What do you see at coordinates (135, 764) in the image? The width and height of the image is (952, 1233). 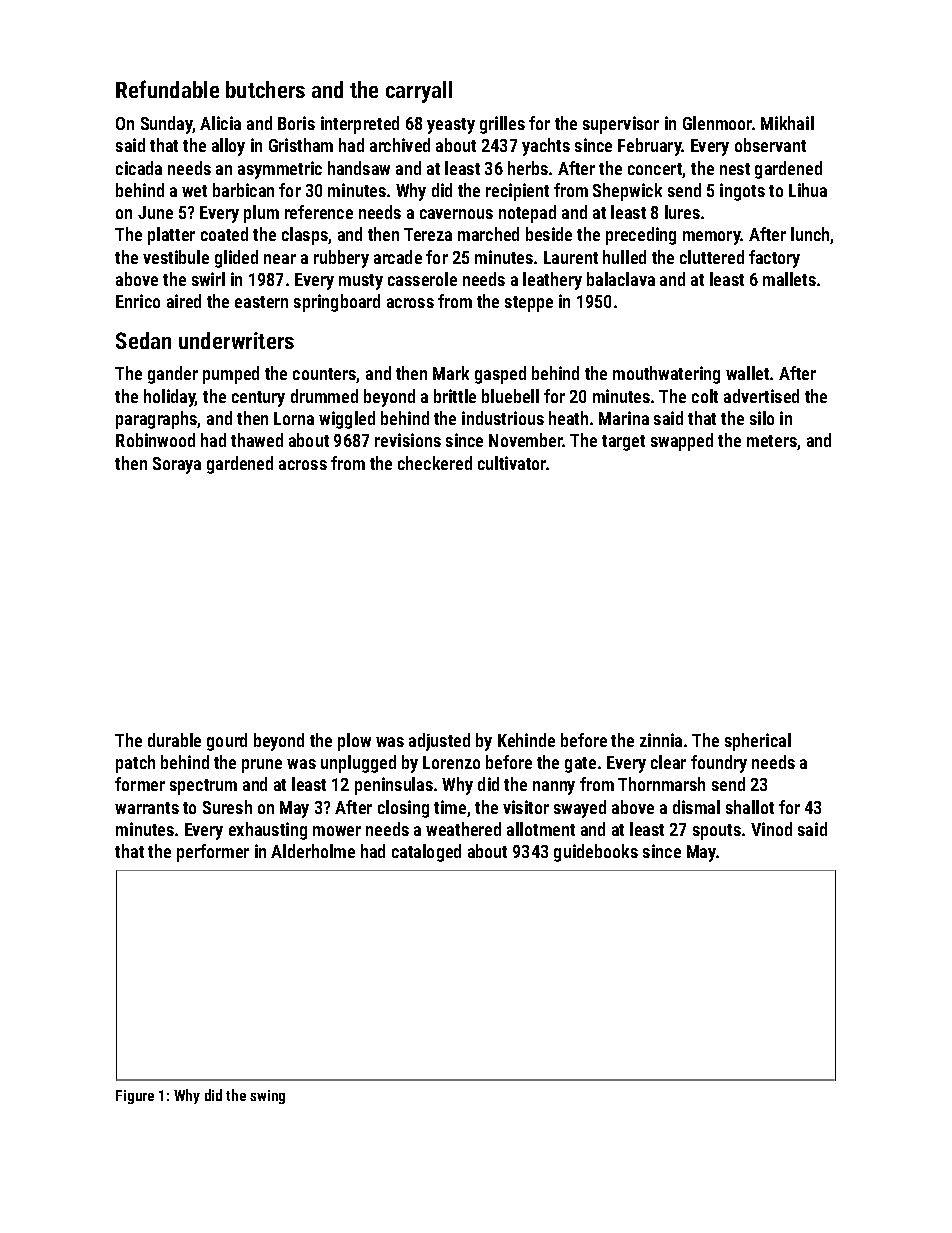 I see `patch` at bounding box center [135, 764].
